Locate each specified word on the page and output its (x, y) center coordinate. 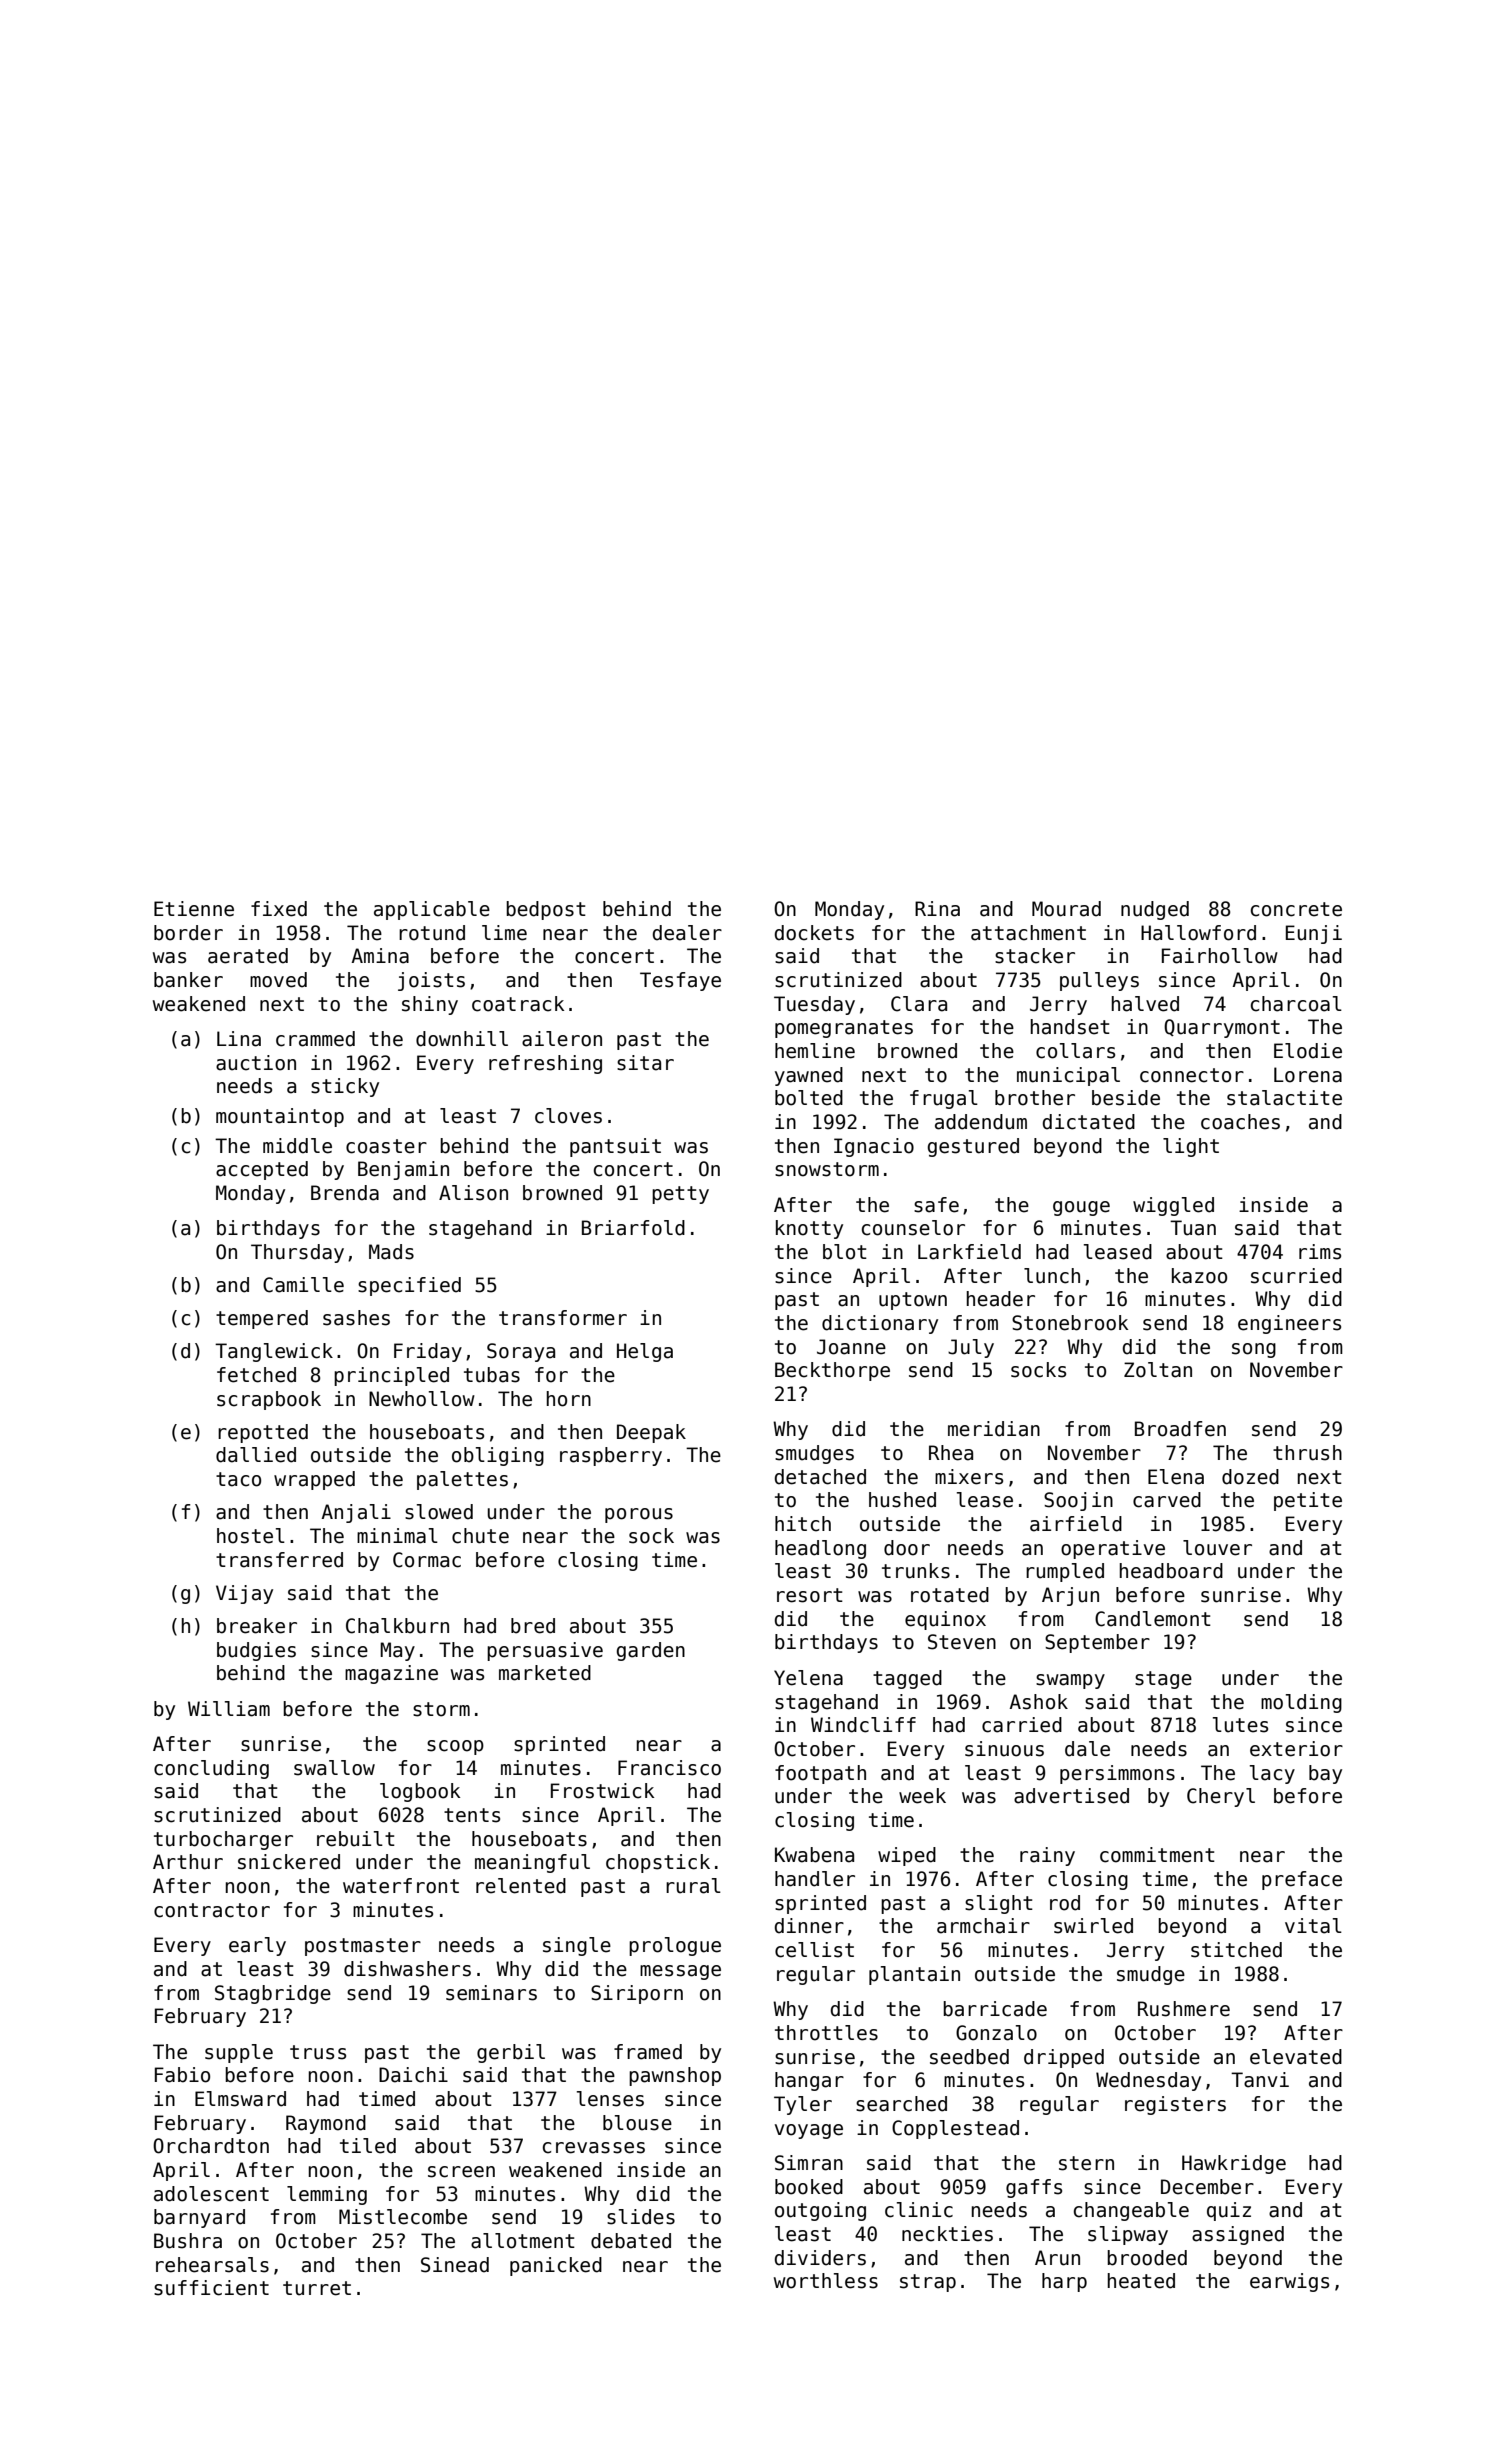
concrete (1296, 909)
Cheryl (1221, 1797)
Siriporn (637, 1994)
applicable (432, 910)
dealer (687, 933)
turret (317, 2288)
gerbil (511, 2053)
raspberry (611, 1456)
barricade (995, 2009)
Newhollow (422, 1399)
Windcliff (863, 1725)
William (229, 1709)
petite (1308, 1501)
